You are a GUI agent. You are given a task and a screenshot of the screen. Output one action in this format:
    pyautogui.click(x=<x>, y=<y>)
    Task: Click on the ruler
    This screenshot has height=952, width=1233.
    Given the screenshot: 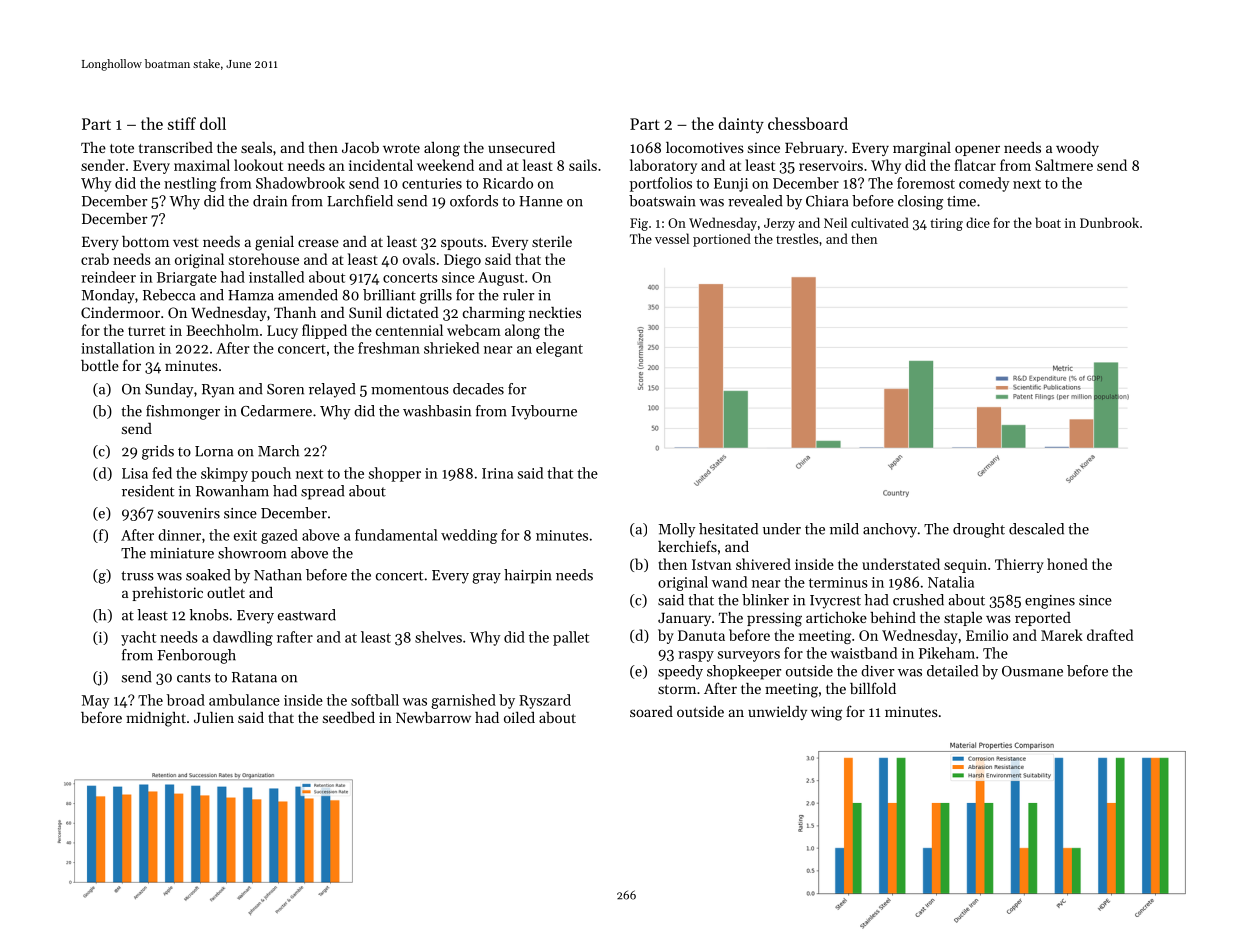 What is the action you would take?
    pyautogui.click(x=518, y=295)
